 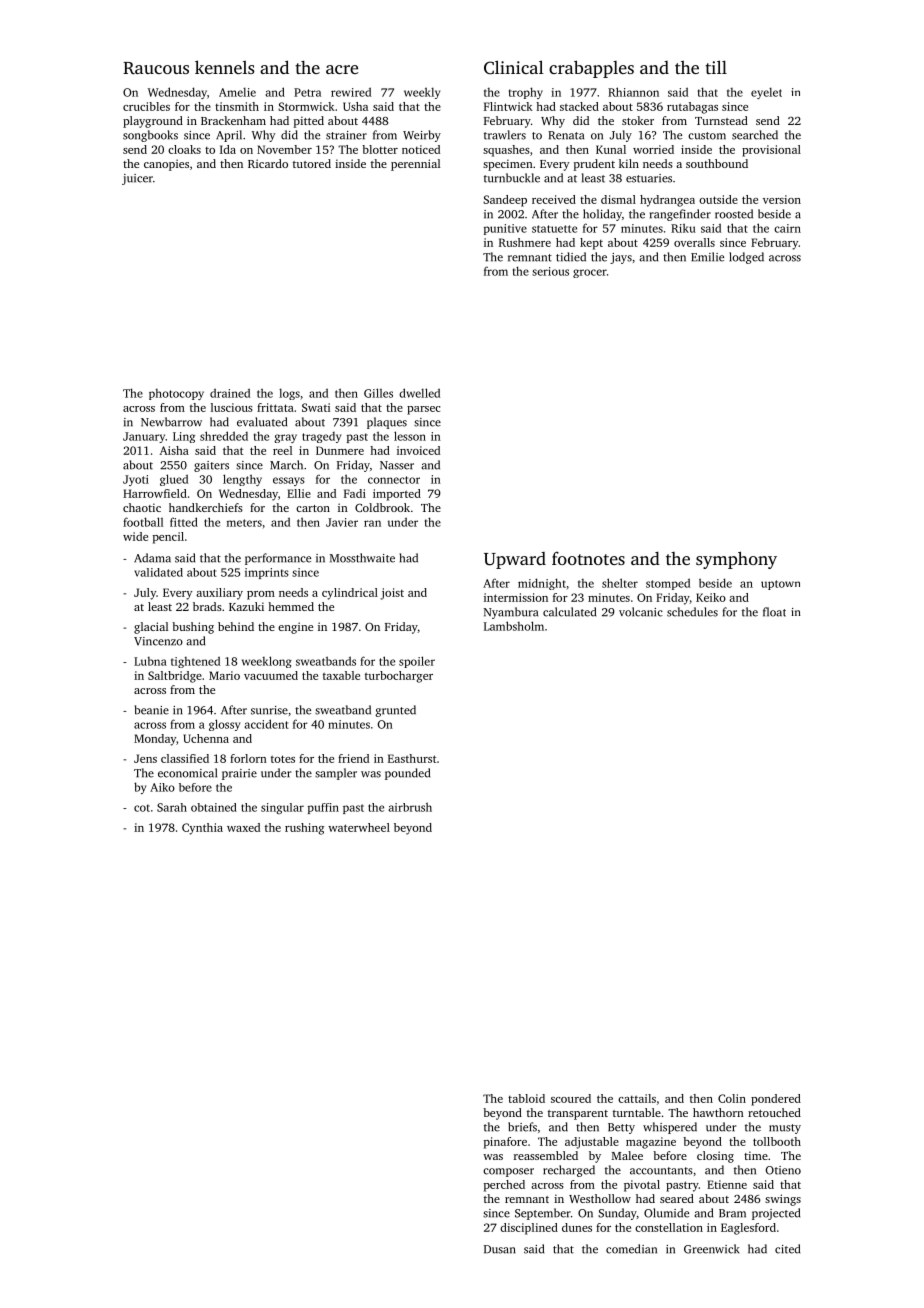 I want to click on airbrush, so click(x=410, y=807).
